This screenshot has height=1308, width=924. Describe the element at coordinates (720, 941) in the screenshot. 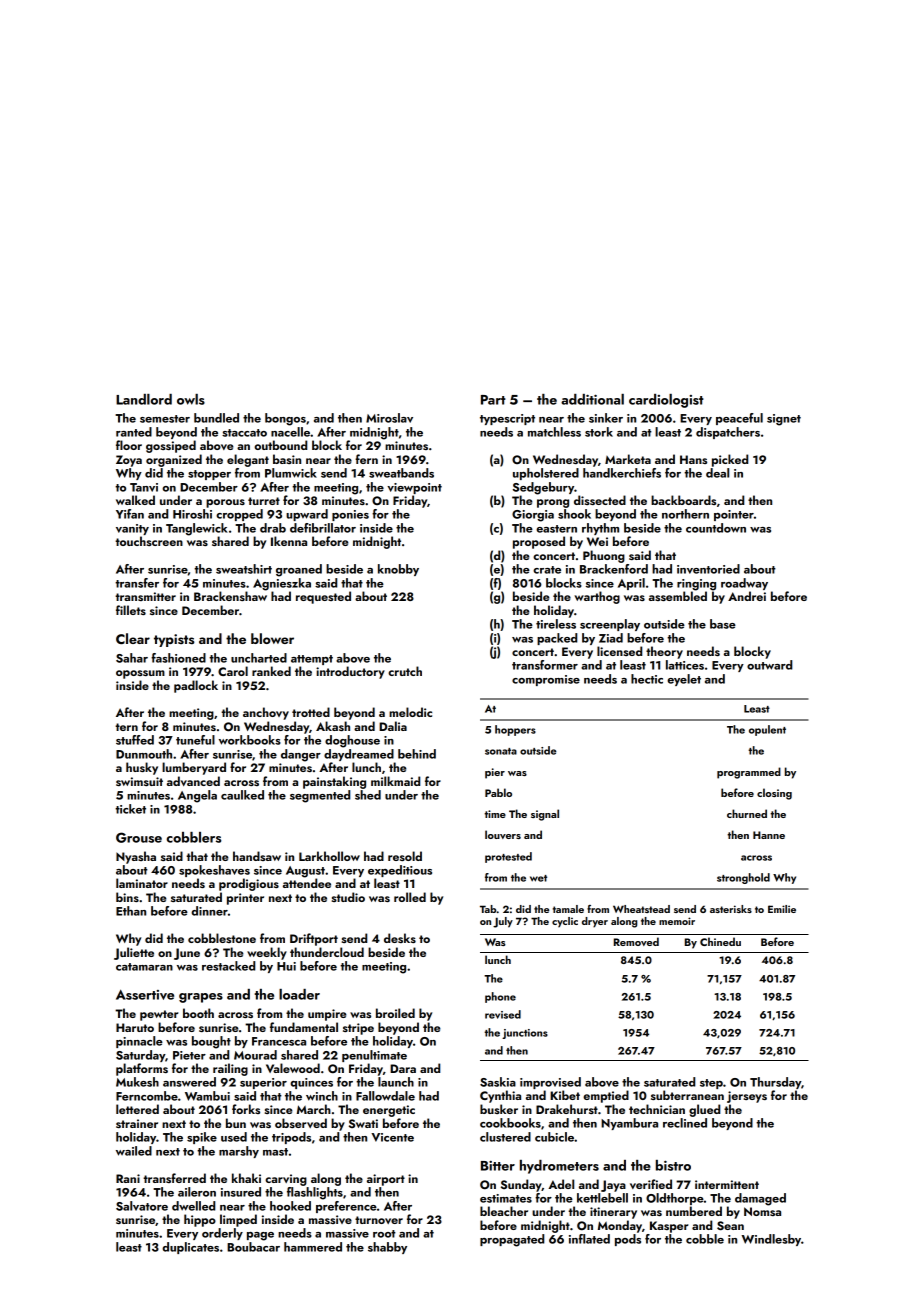

I see `Chinedu` at that location.
